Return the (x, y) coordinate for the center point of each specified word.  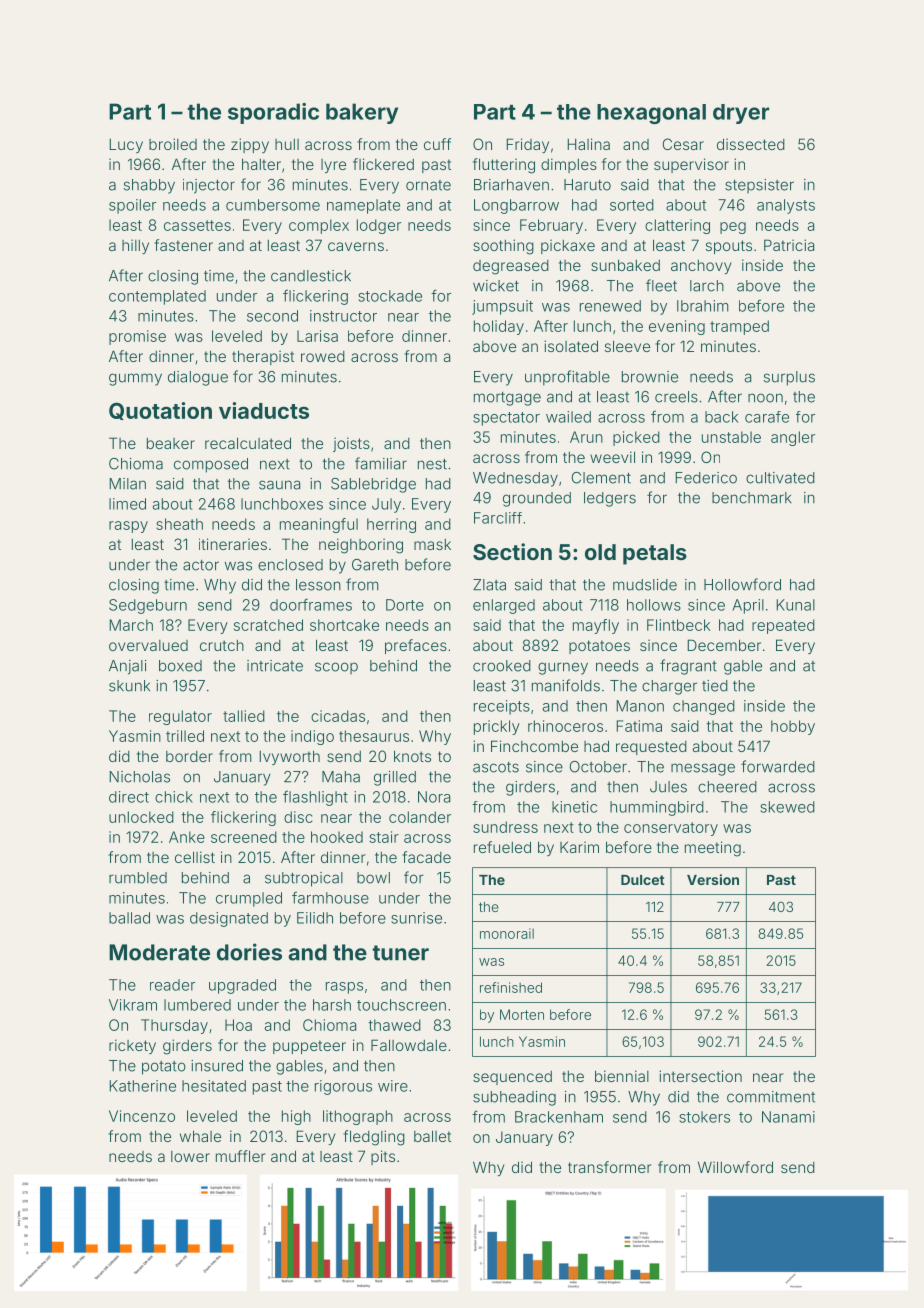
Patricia (789, 245)
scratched (268, 625)
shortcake (344, 625)
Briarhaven (511, 185)
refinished (511, 987)
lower (190, 1156)
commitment (771, 1097)
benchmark (752, 498)
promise (137, 337)
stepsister (759, 186)
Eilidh (315, 918)
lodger (379, 226)
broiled (173, 144)
